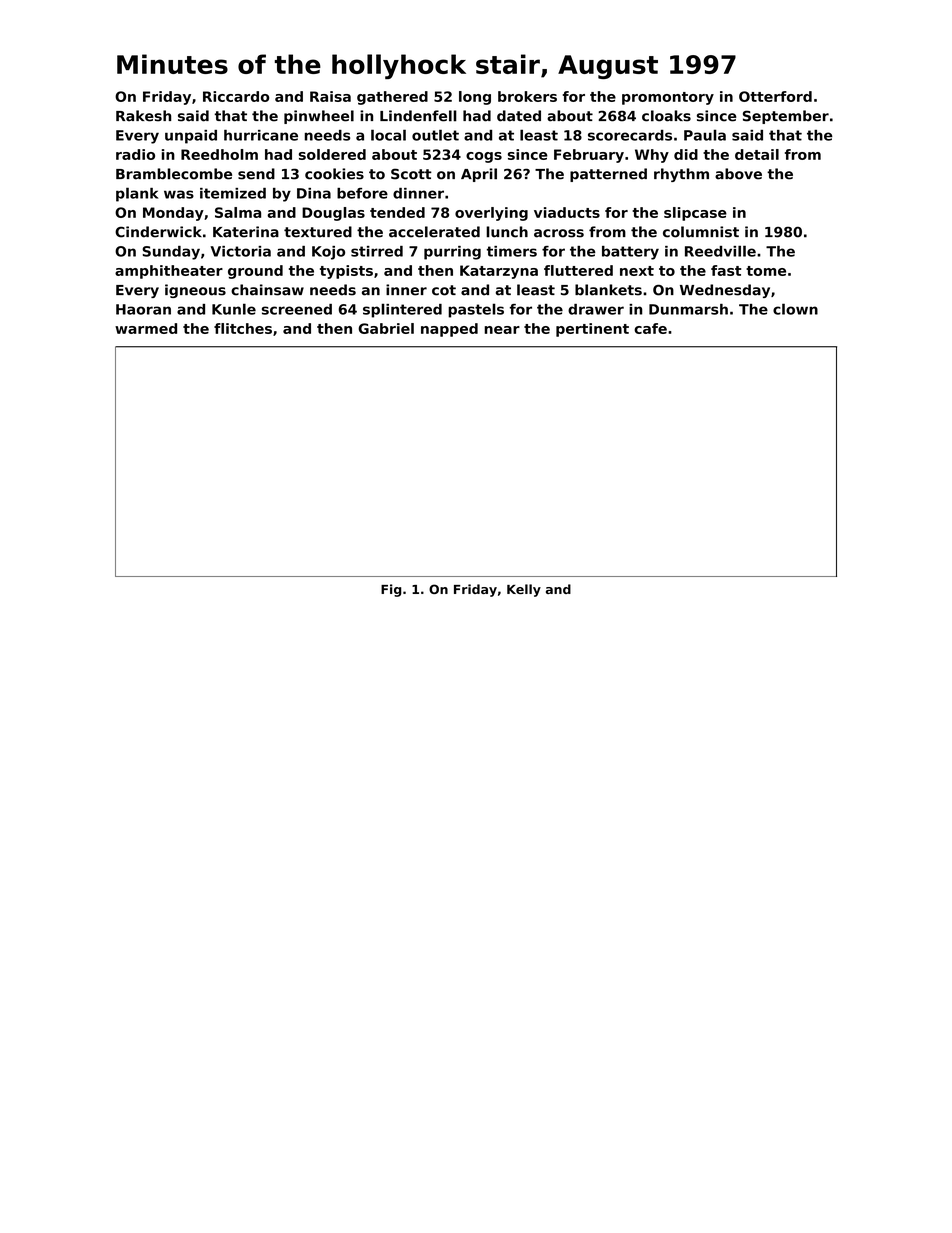  What do you see at coordinates (238, 212) in the document?
I see `Salma` at bounding box center [238, 212].
